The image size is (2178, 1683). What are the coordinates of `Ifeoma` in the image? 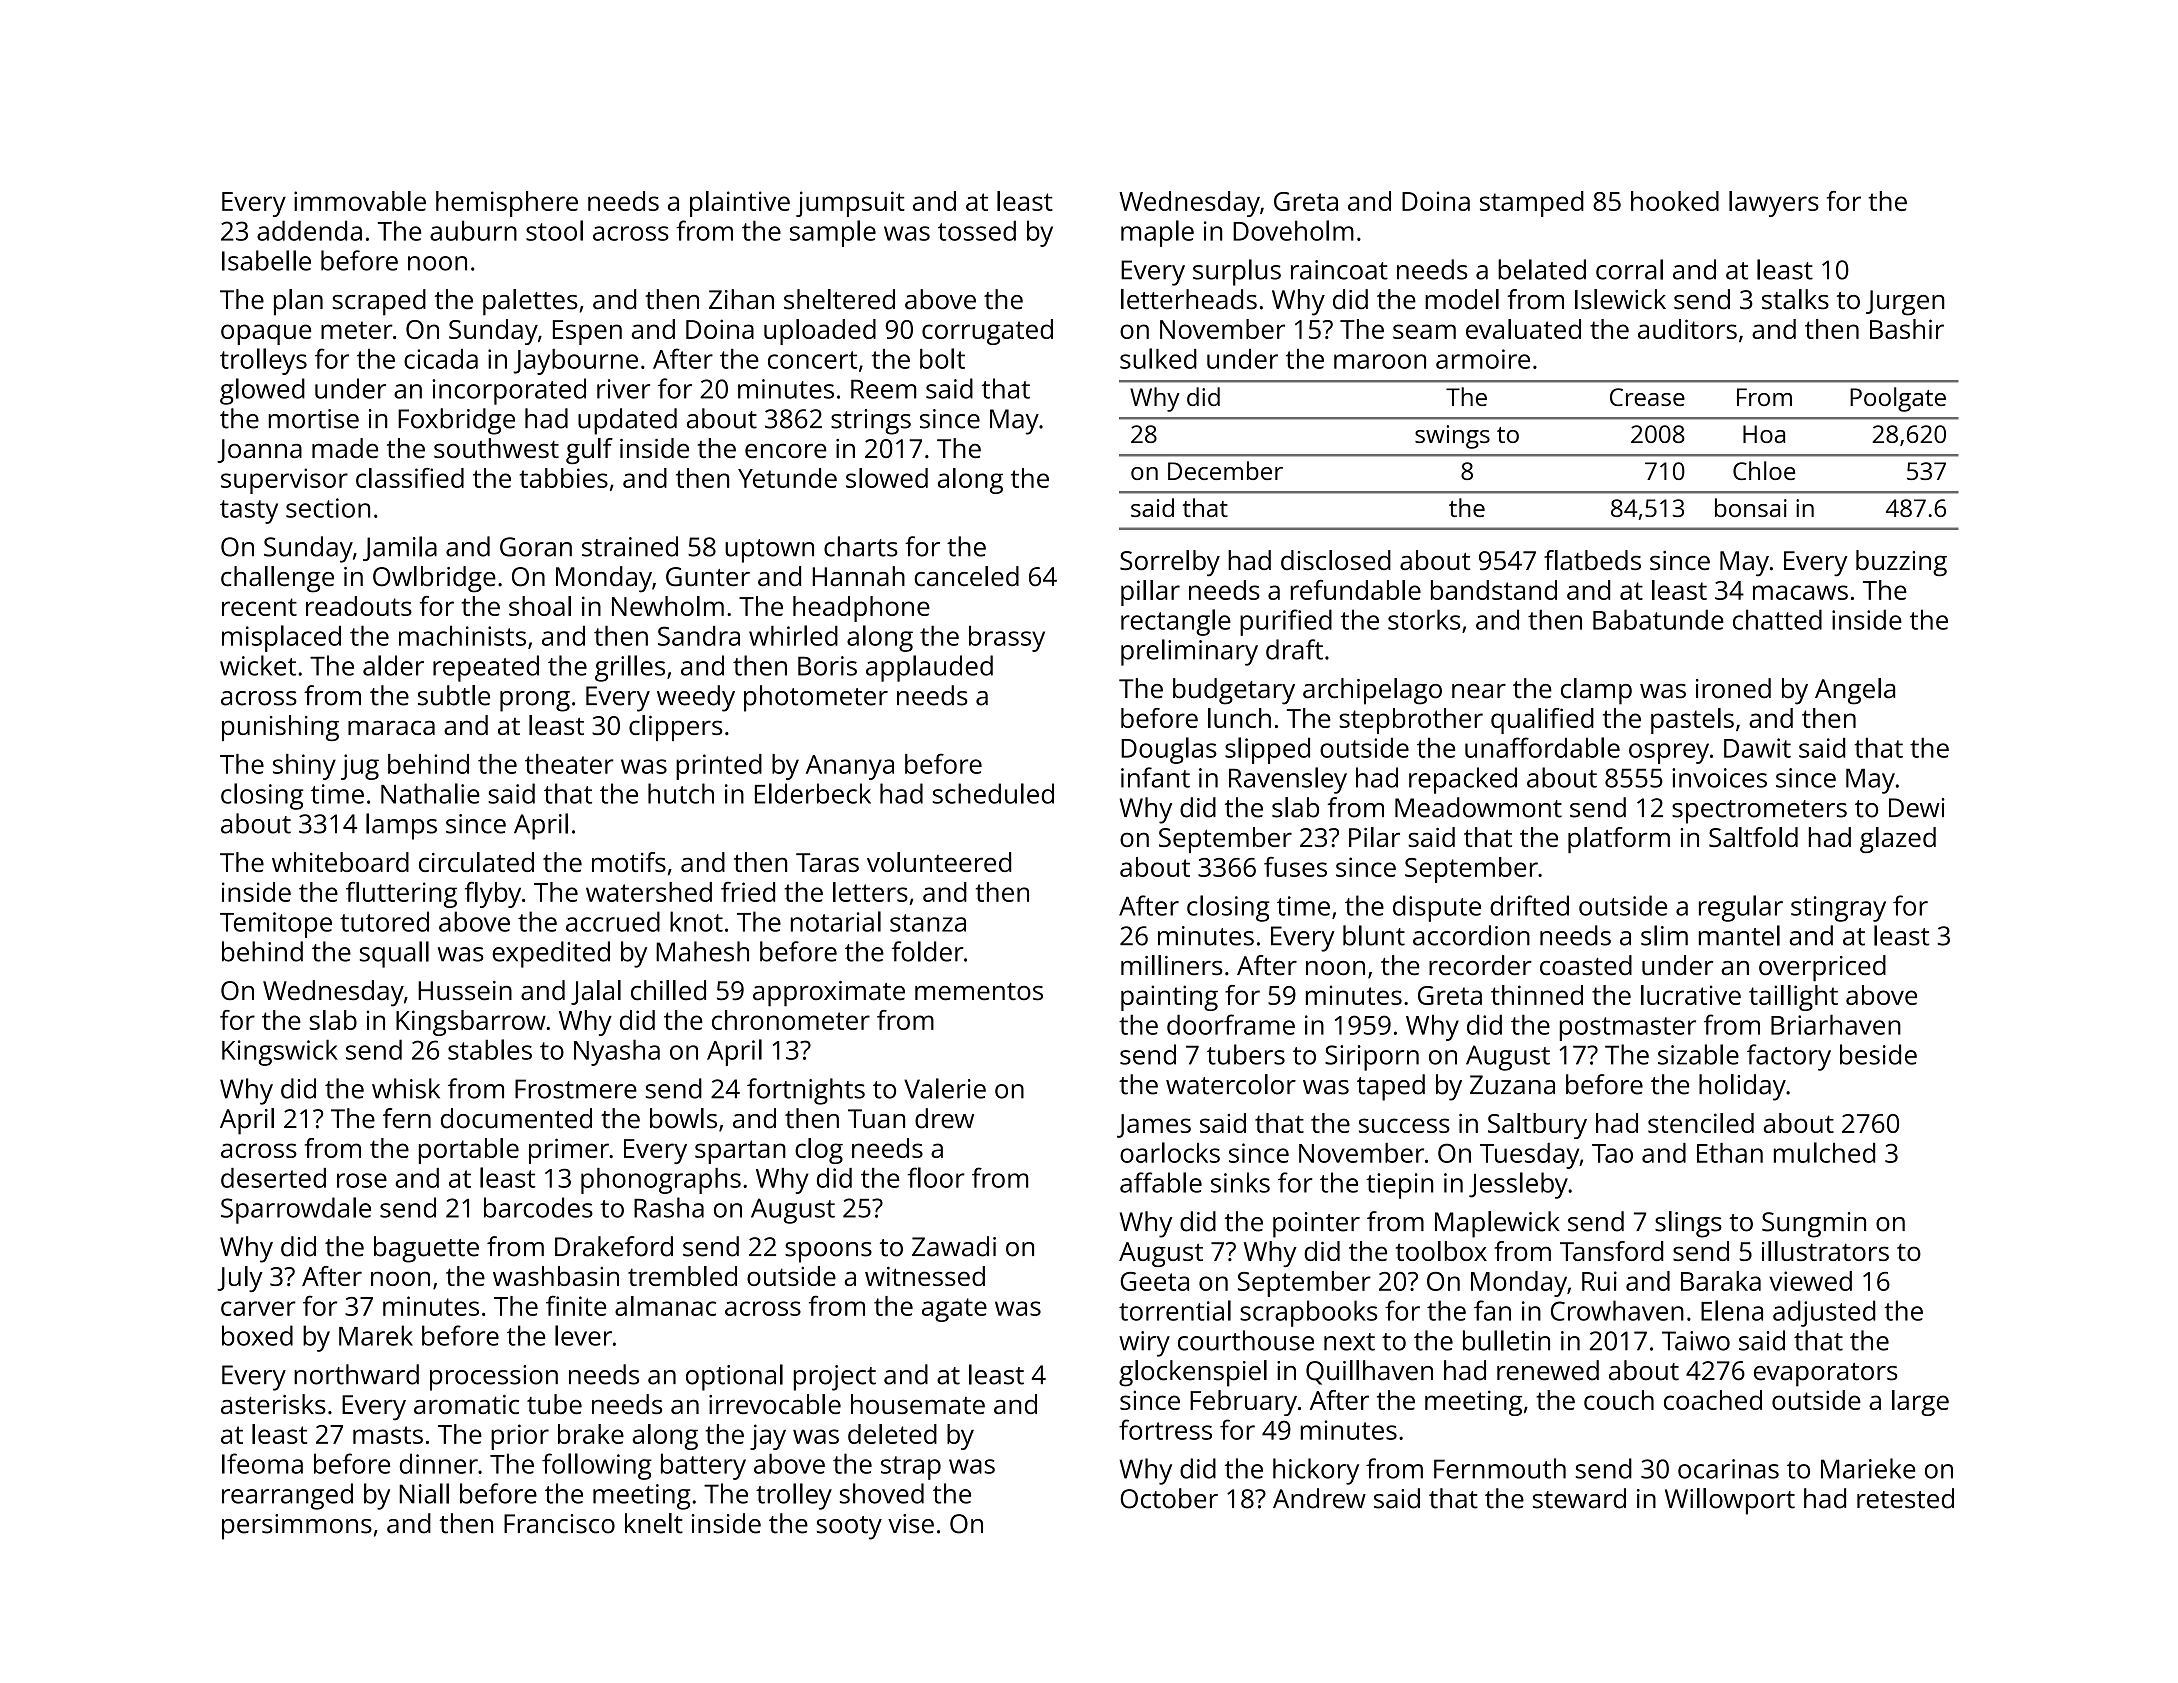 It's located at (262, 1463).
